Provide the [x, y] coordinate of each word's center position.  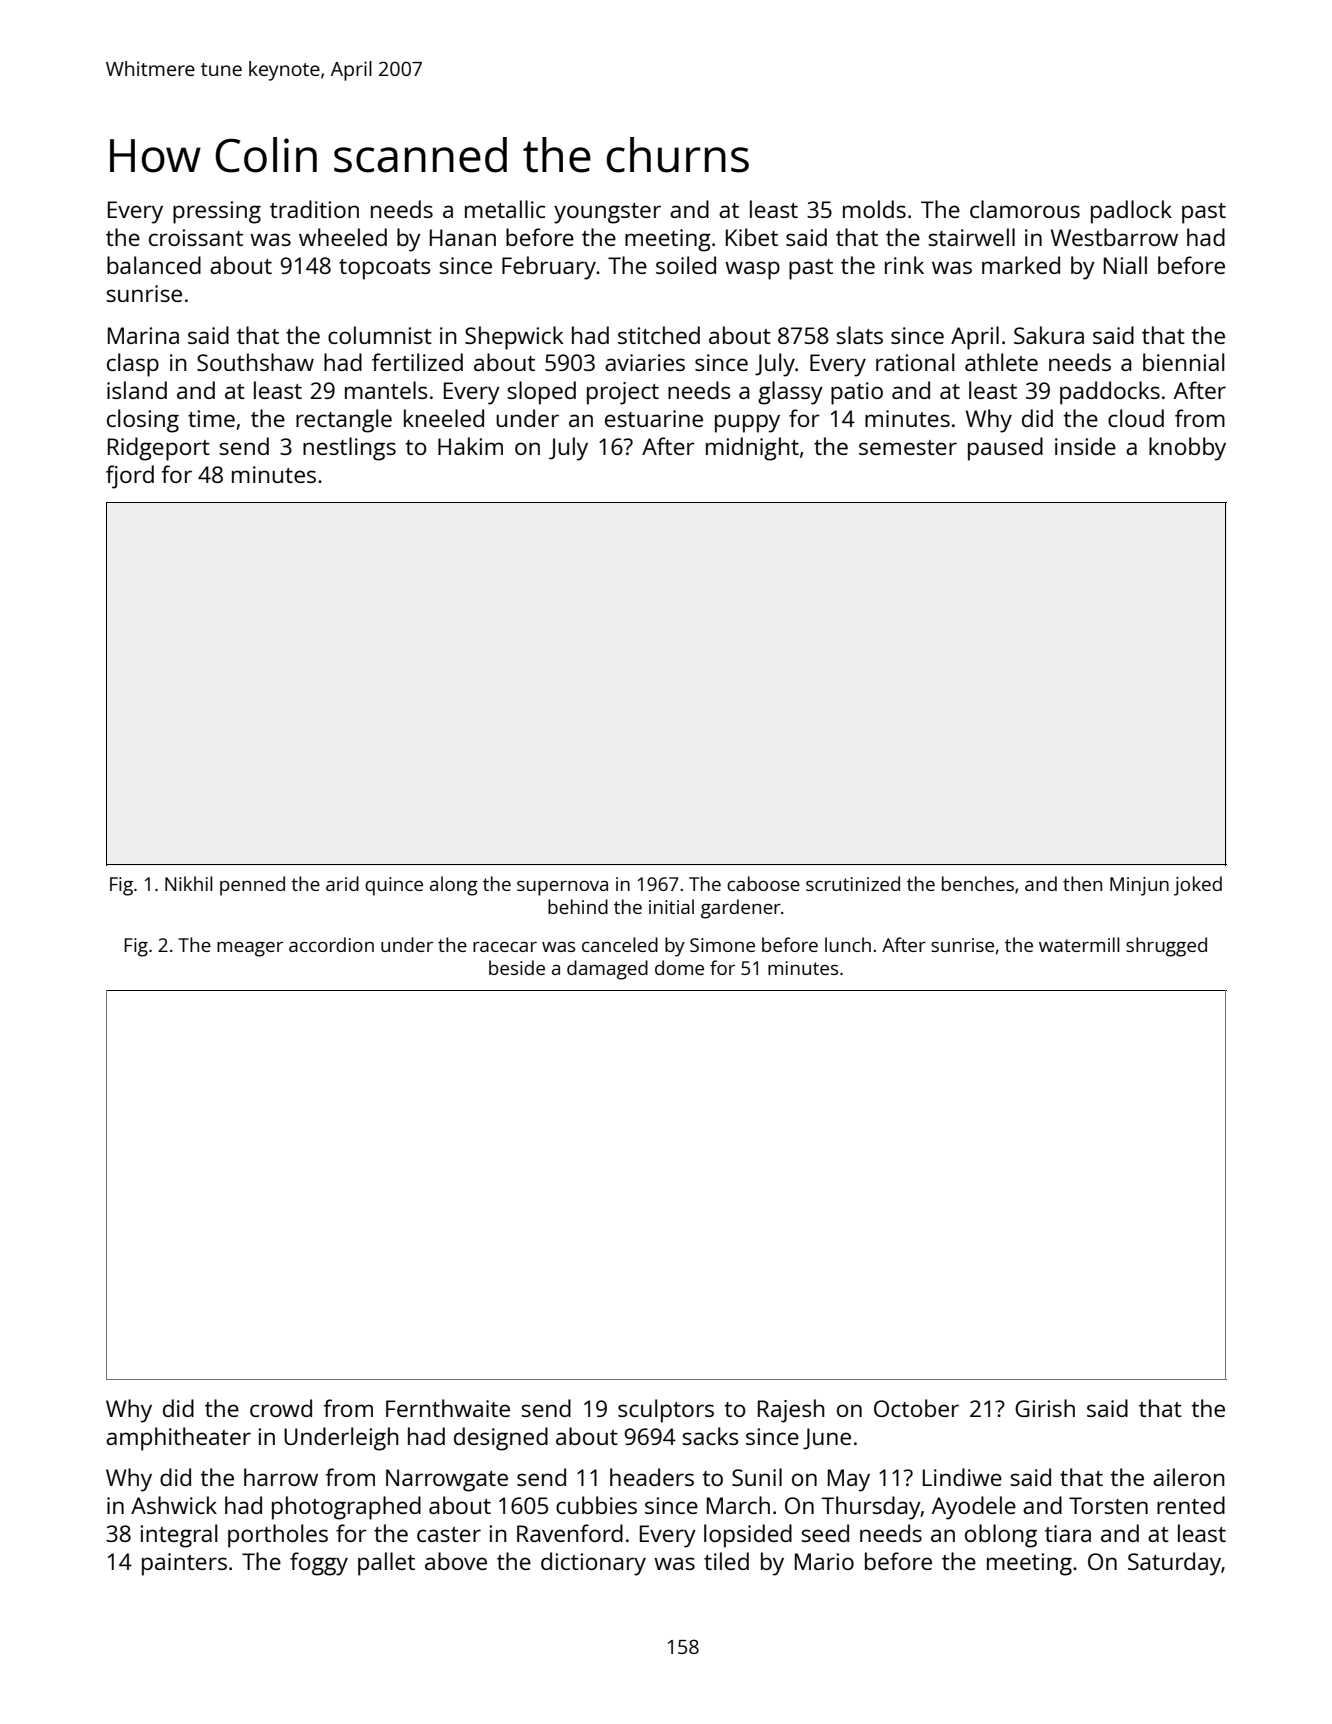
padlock [1131, 212]
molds [874, 209]
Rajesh [791, 1411]
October [916, 1408]
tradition [314, 209]
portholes [278, 1536]
